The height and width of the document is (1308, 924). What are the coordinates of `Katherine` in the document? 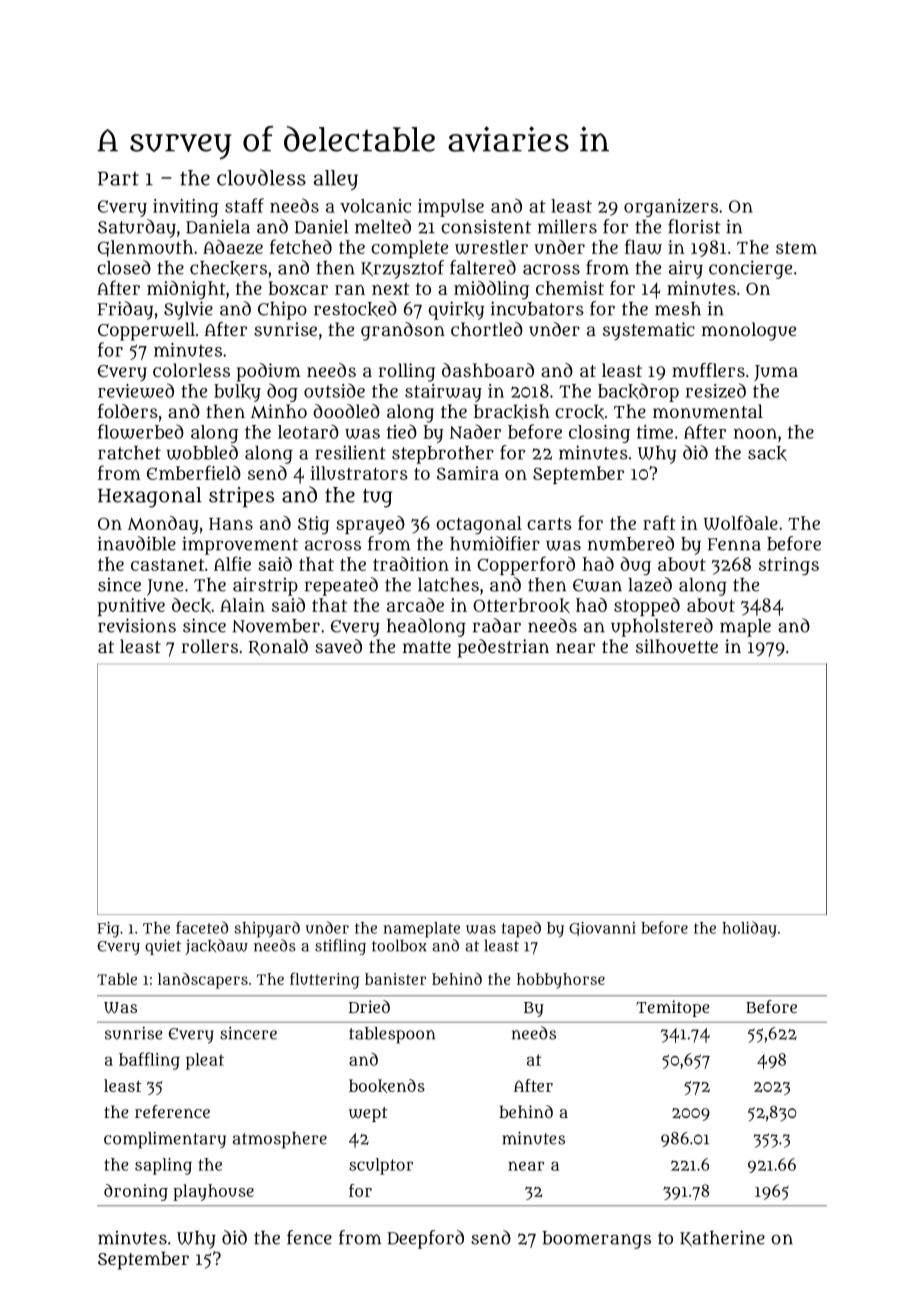 It's located at (722, 1238).
